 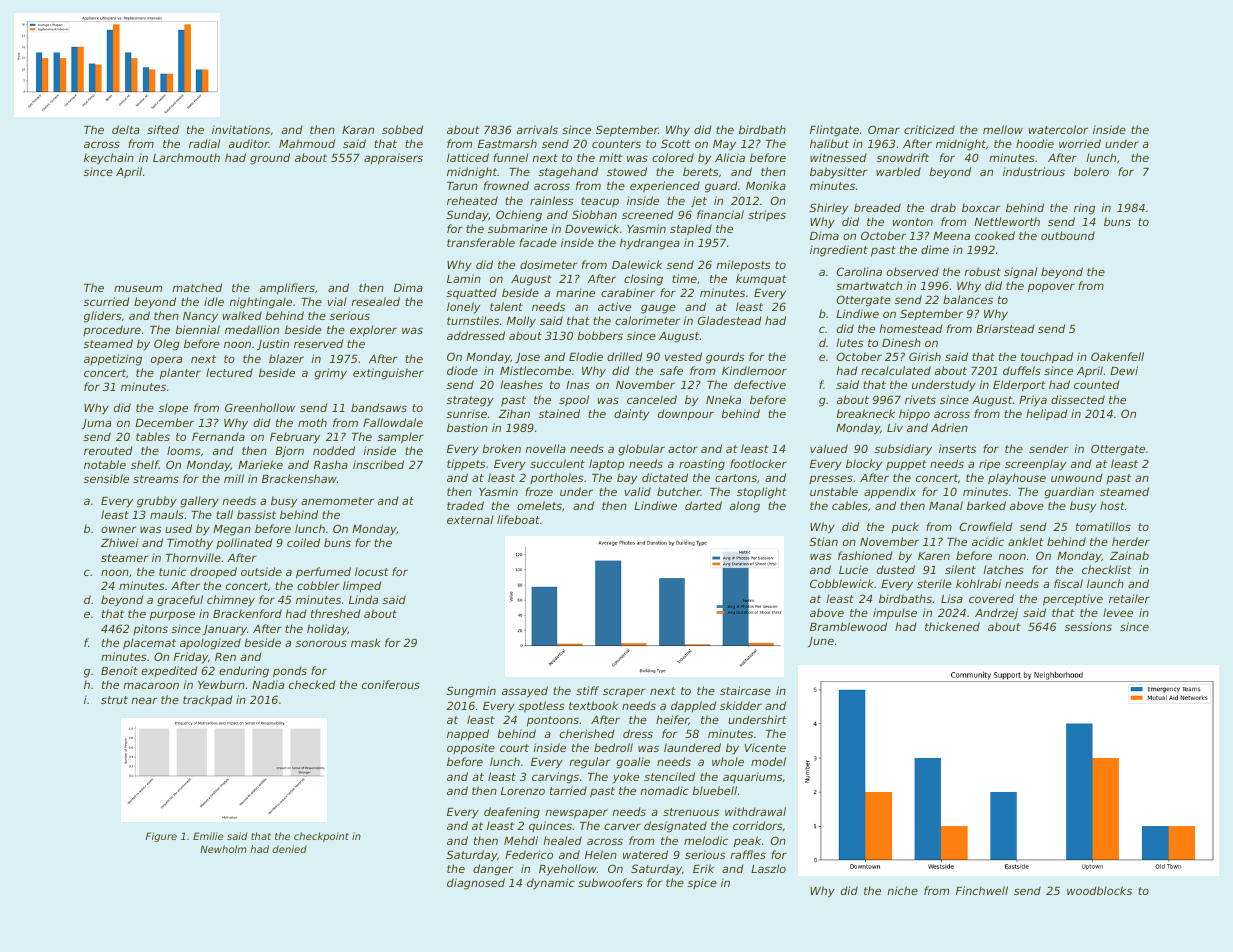 I want to click on Dalewick, so click(x=637, y=264).
